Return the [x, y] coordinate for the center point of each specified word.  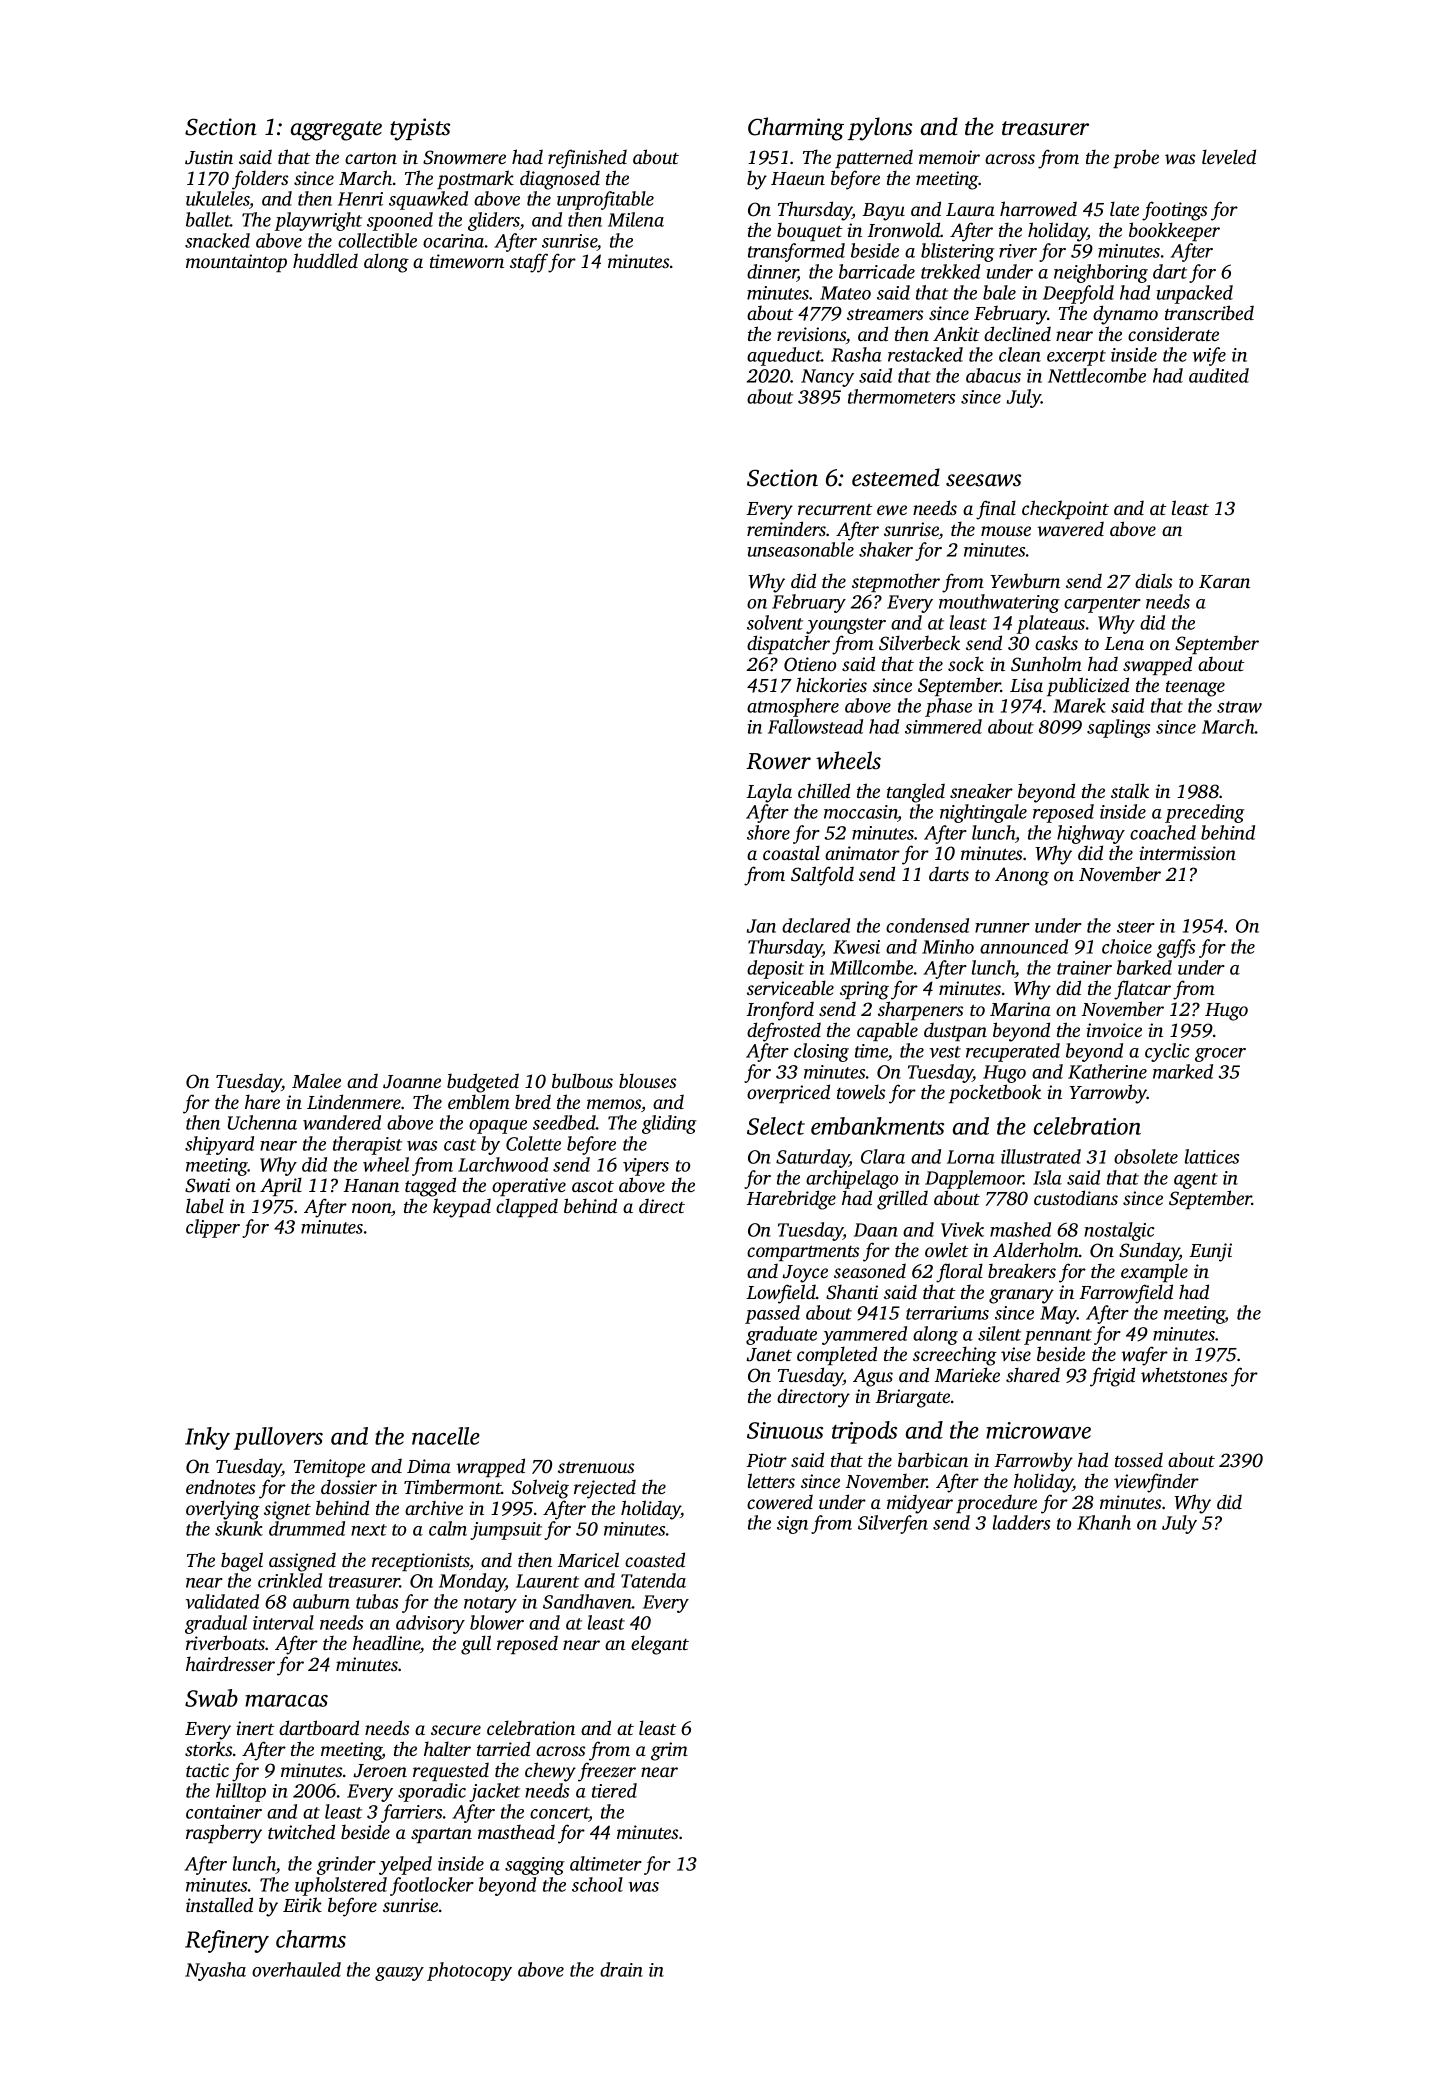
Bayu [884, 212]
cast [460, 1145]
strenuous [596, 1467]
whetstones [1184, 1374]
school [597, 1884]
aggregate [336, 131]
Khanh [1104, 1522]
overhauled [296, 1969]
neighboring [1101, 273]
